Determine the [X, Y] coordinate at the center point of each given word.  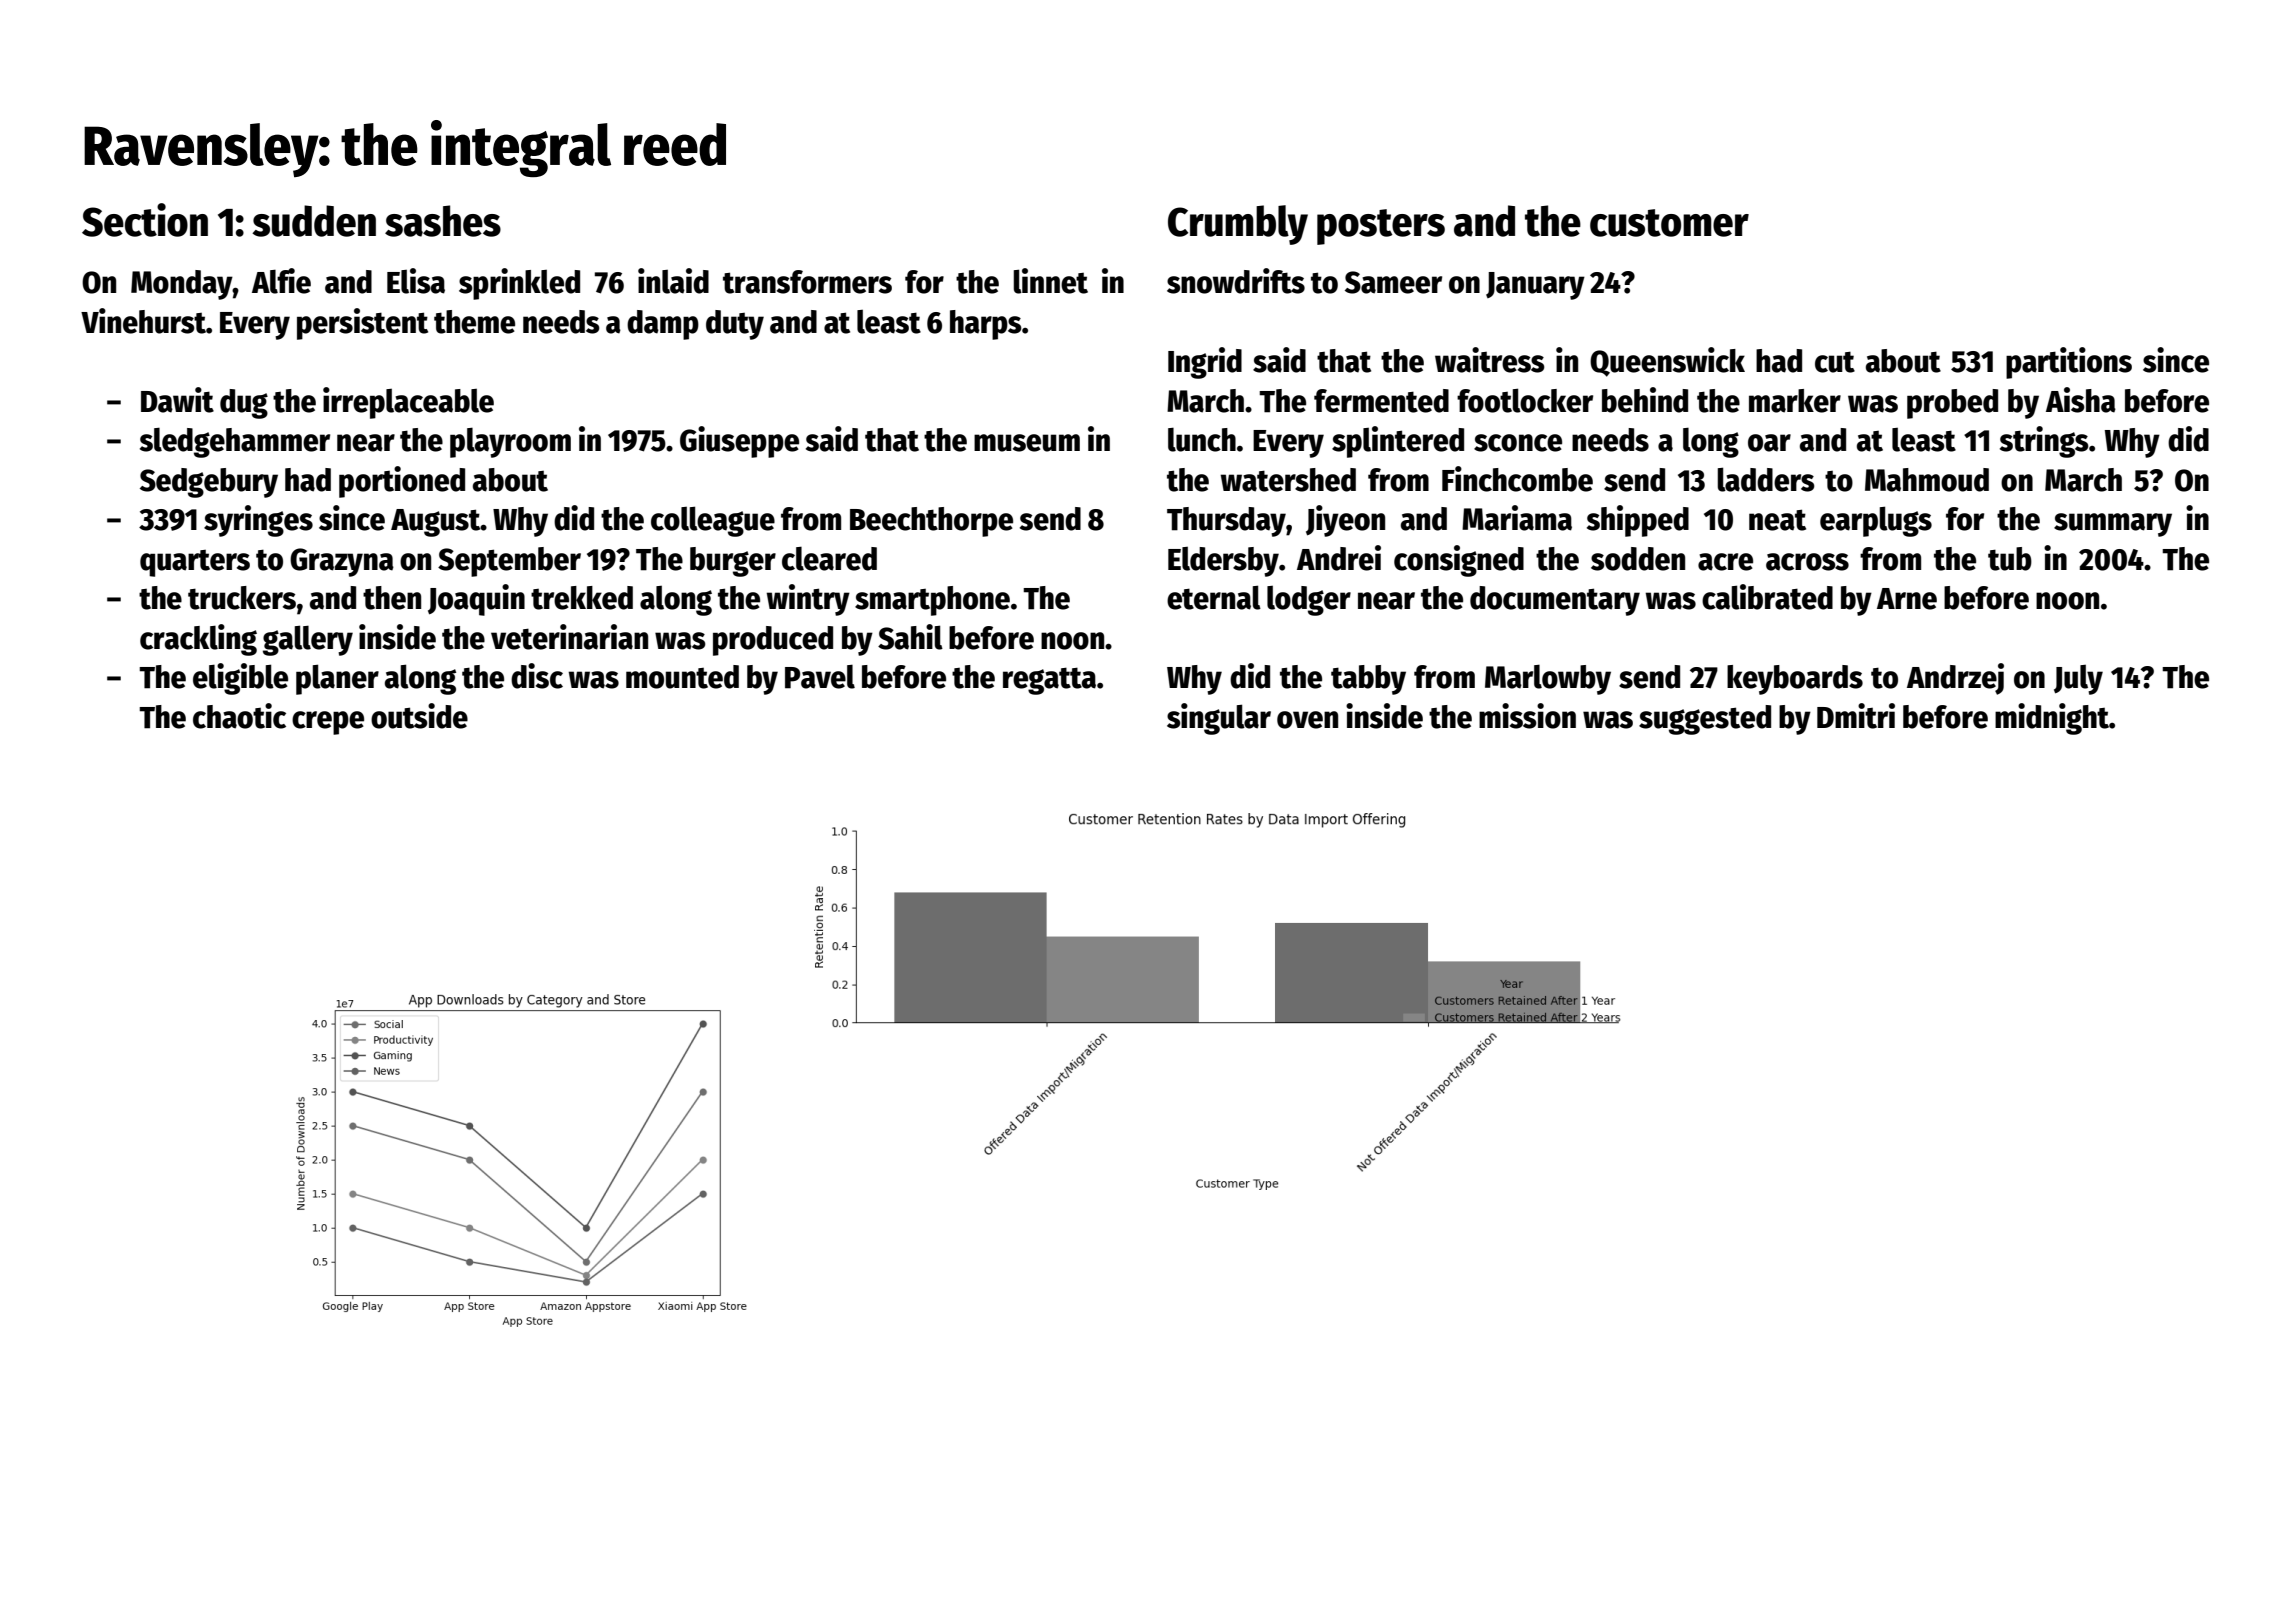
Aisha [2081, 400]
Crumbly [1238, 225]
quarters [195, 563]
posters [1381, 227]
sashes [443, 221]
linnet [1050, 281]
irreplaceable [408, 403]
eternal [1214, 597]
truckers [242, 598]
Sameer [1393, 282]
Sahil [910, 637]
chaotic [239, 716]
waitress [1490, 360]
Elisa [416, 281]
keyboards [1795, 680]
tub [2010, 559]
